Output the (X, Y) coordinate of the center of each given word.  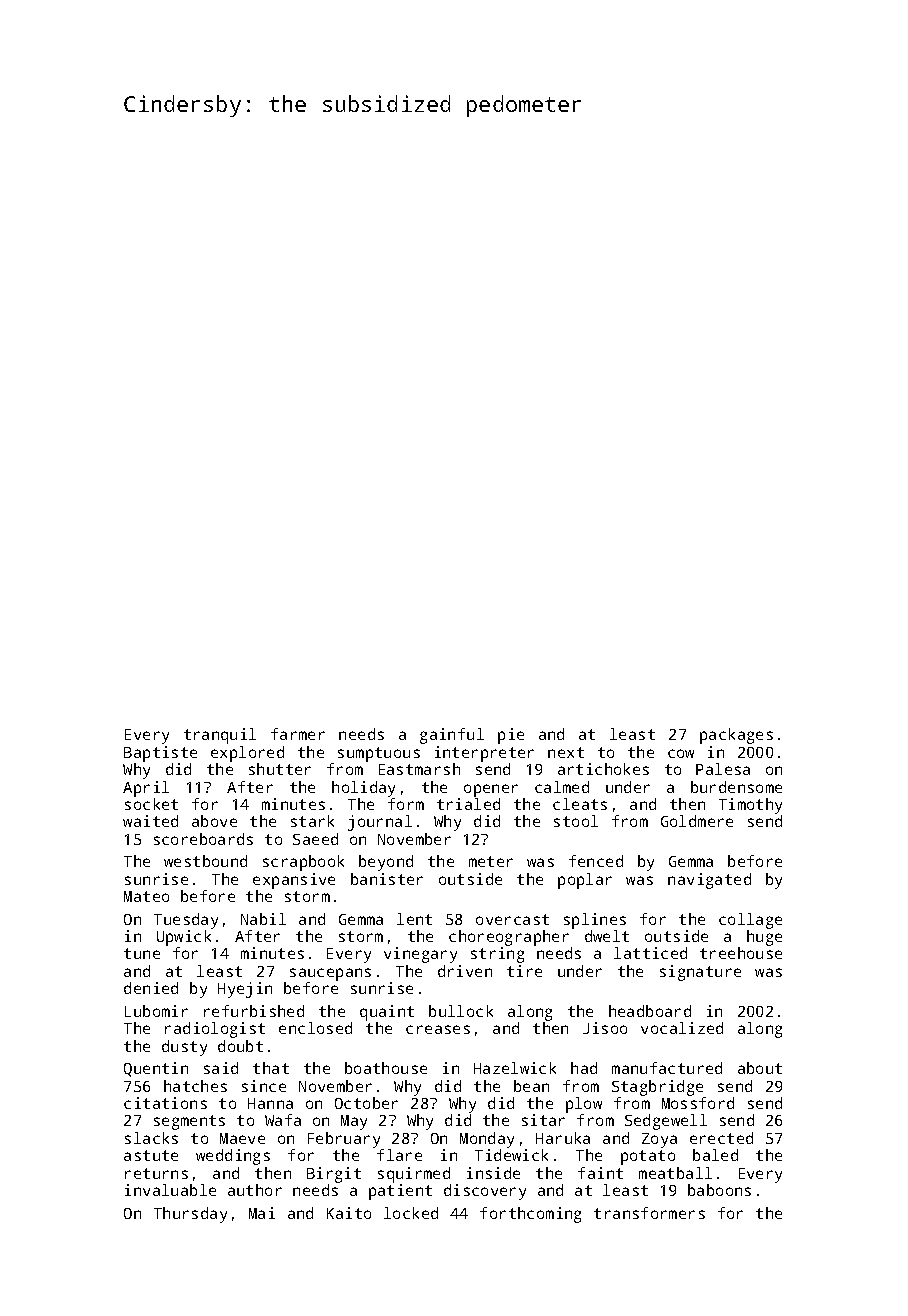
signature (700, 973)
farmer (298, 734)
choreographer (509, 938)
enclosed (315, 1028)
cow (681, 753)
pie (511, 736)
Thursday (190, 1215)
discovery (485, 1192)
